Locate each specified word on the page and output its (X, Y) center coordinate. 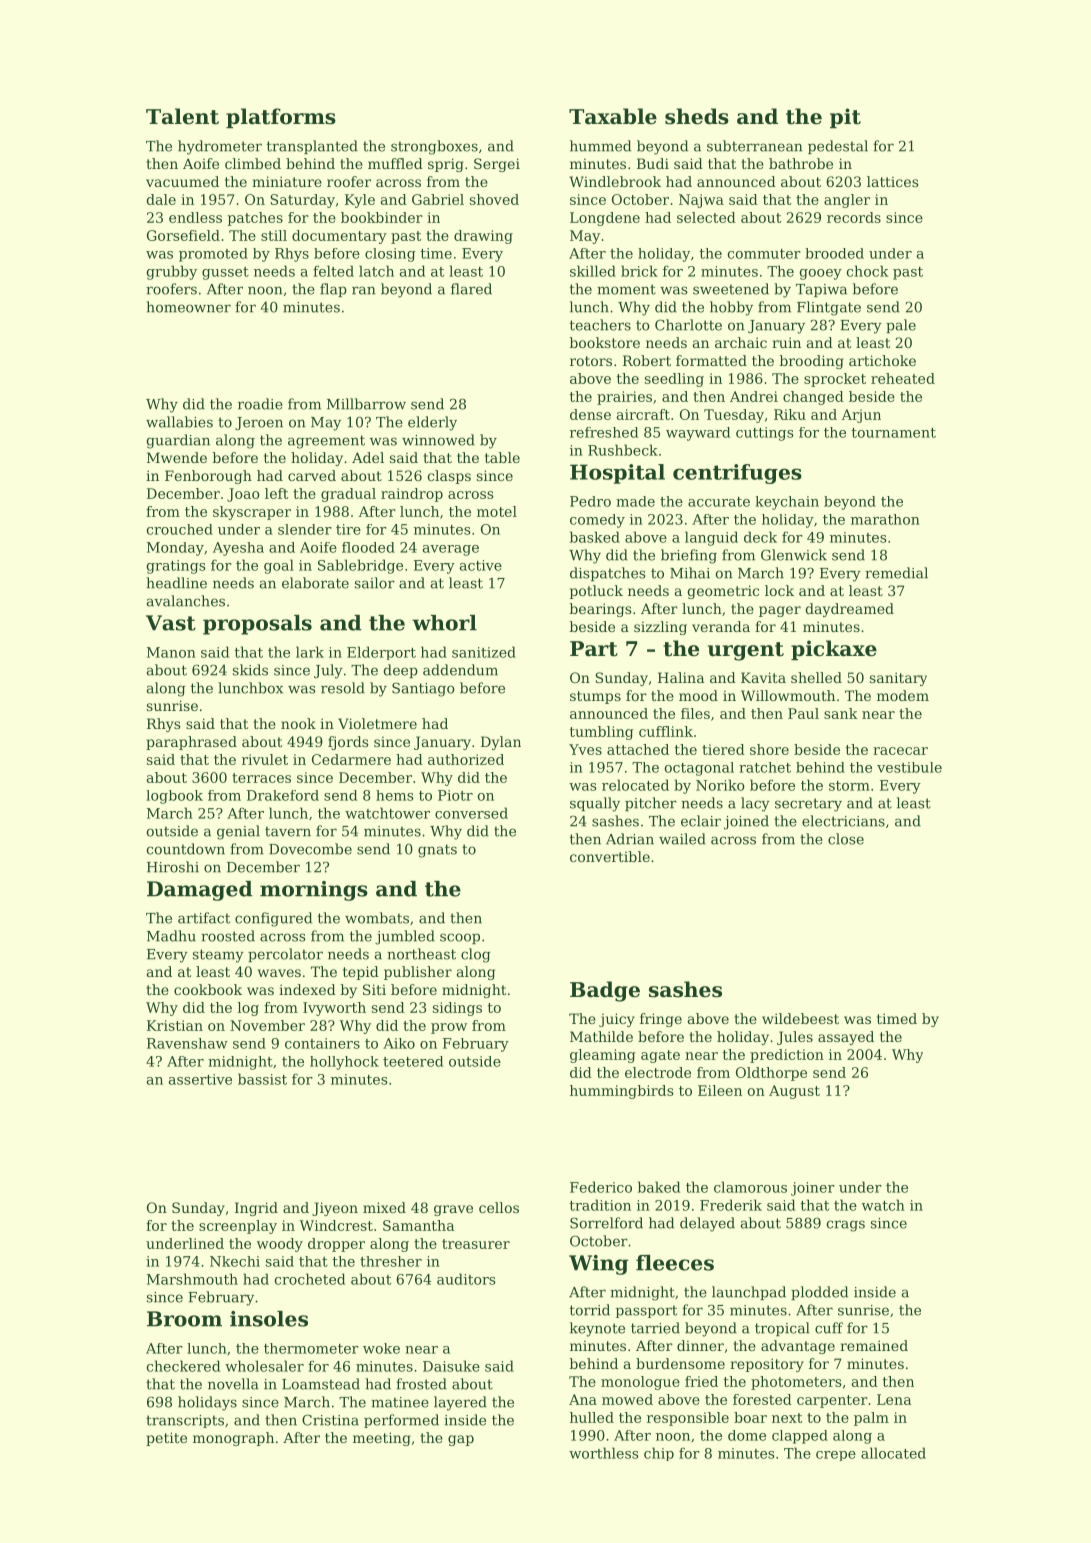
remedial (896, 573)
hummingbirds (622, 1092)
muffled (395, 163)
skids (250, 670)
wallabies (179, 422)
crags (845, 1226)
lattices (892, 181)
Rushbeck (623, 450)
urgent (746, 651)
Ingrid (256, 1209)
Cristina (330, 1420)
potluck (596, 592)
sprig (446, 165)
